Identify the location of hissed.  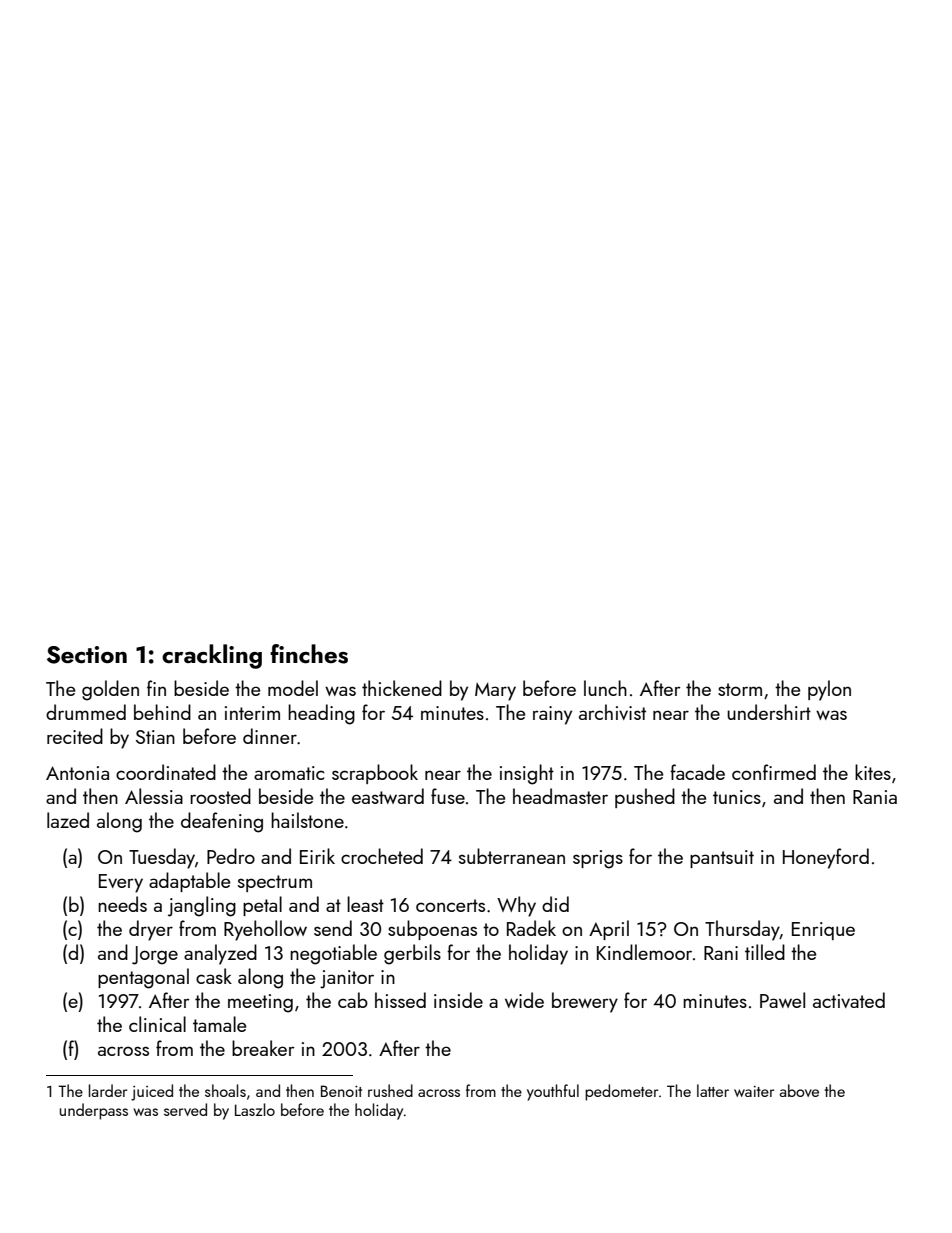
(400, 1000).
